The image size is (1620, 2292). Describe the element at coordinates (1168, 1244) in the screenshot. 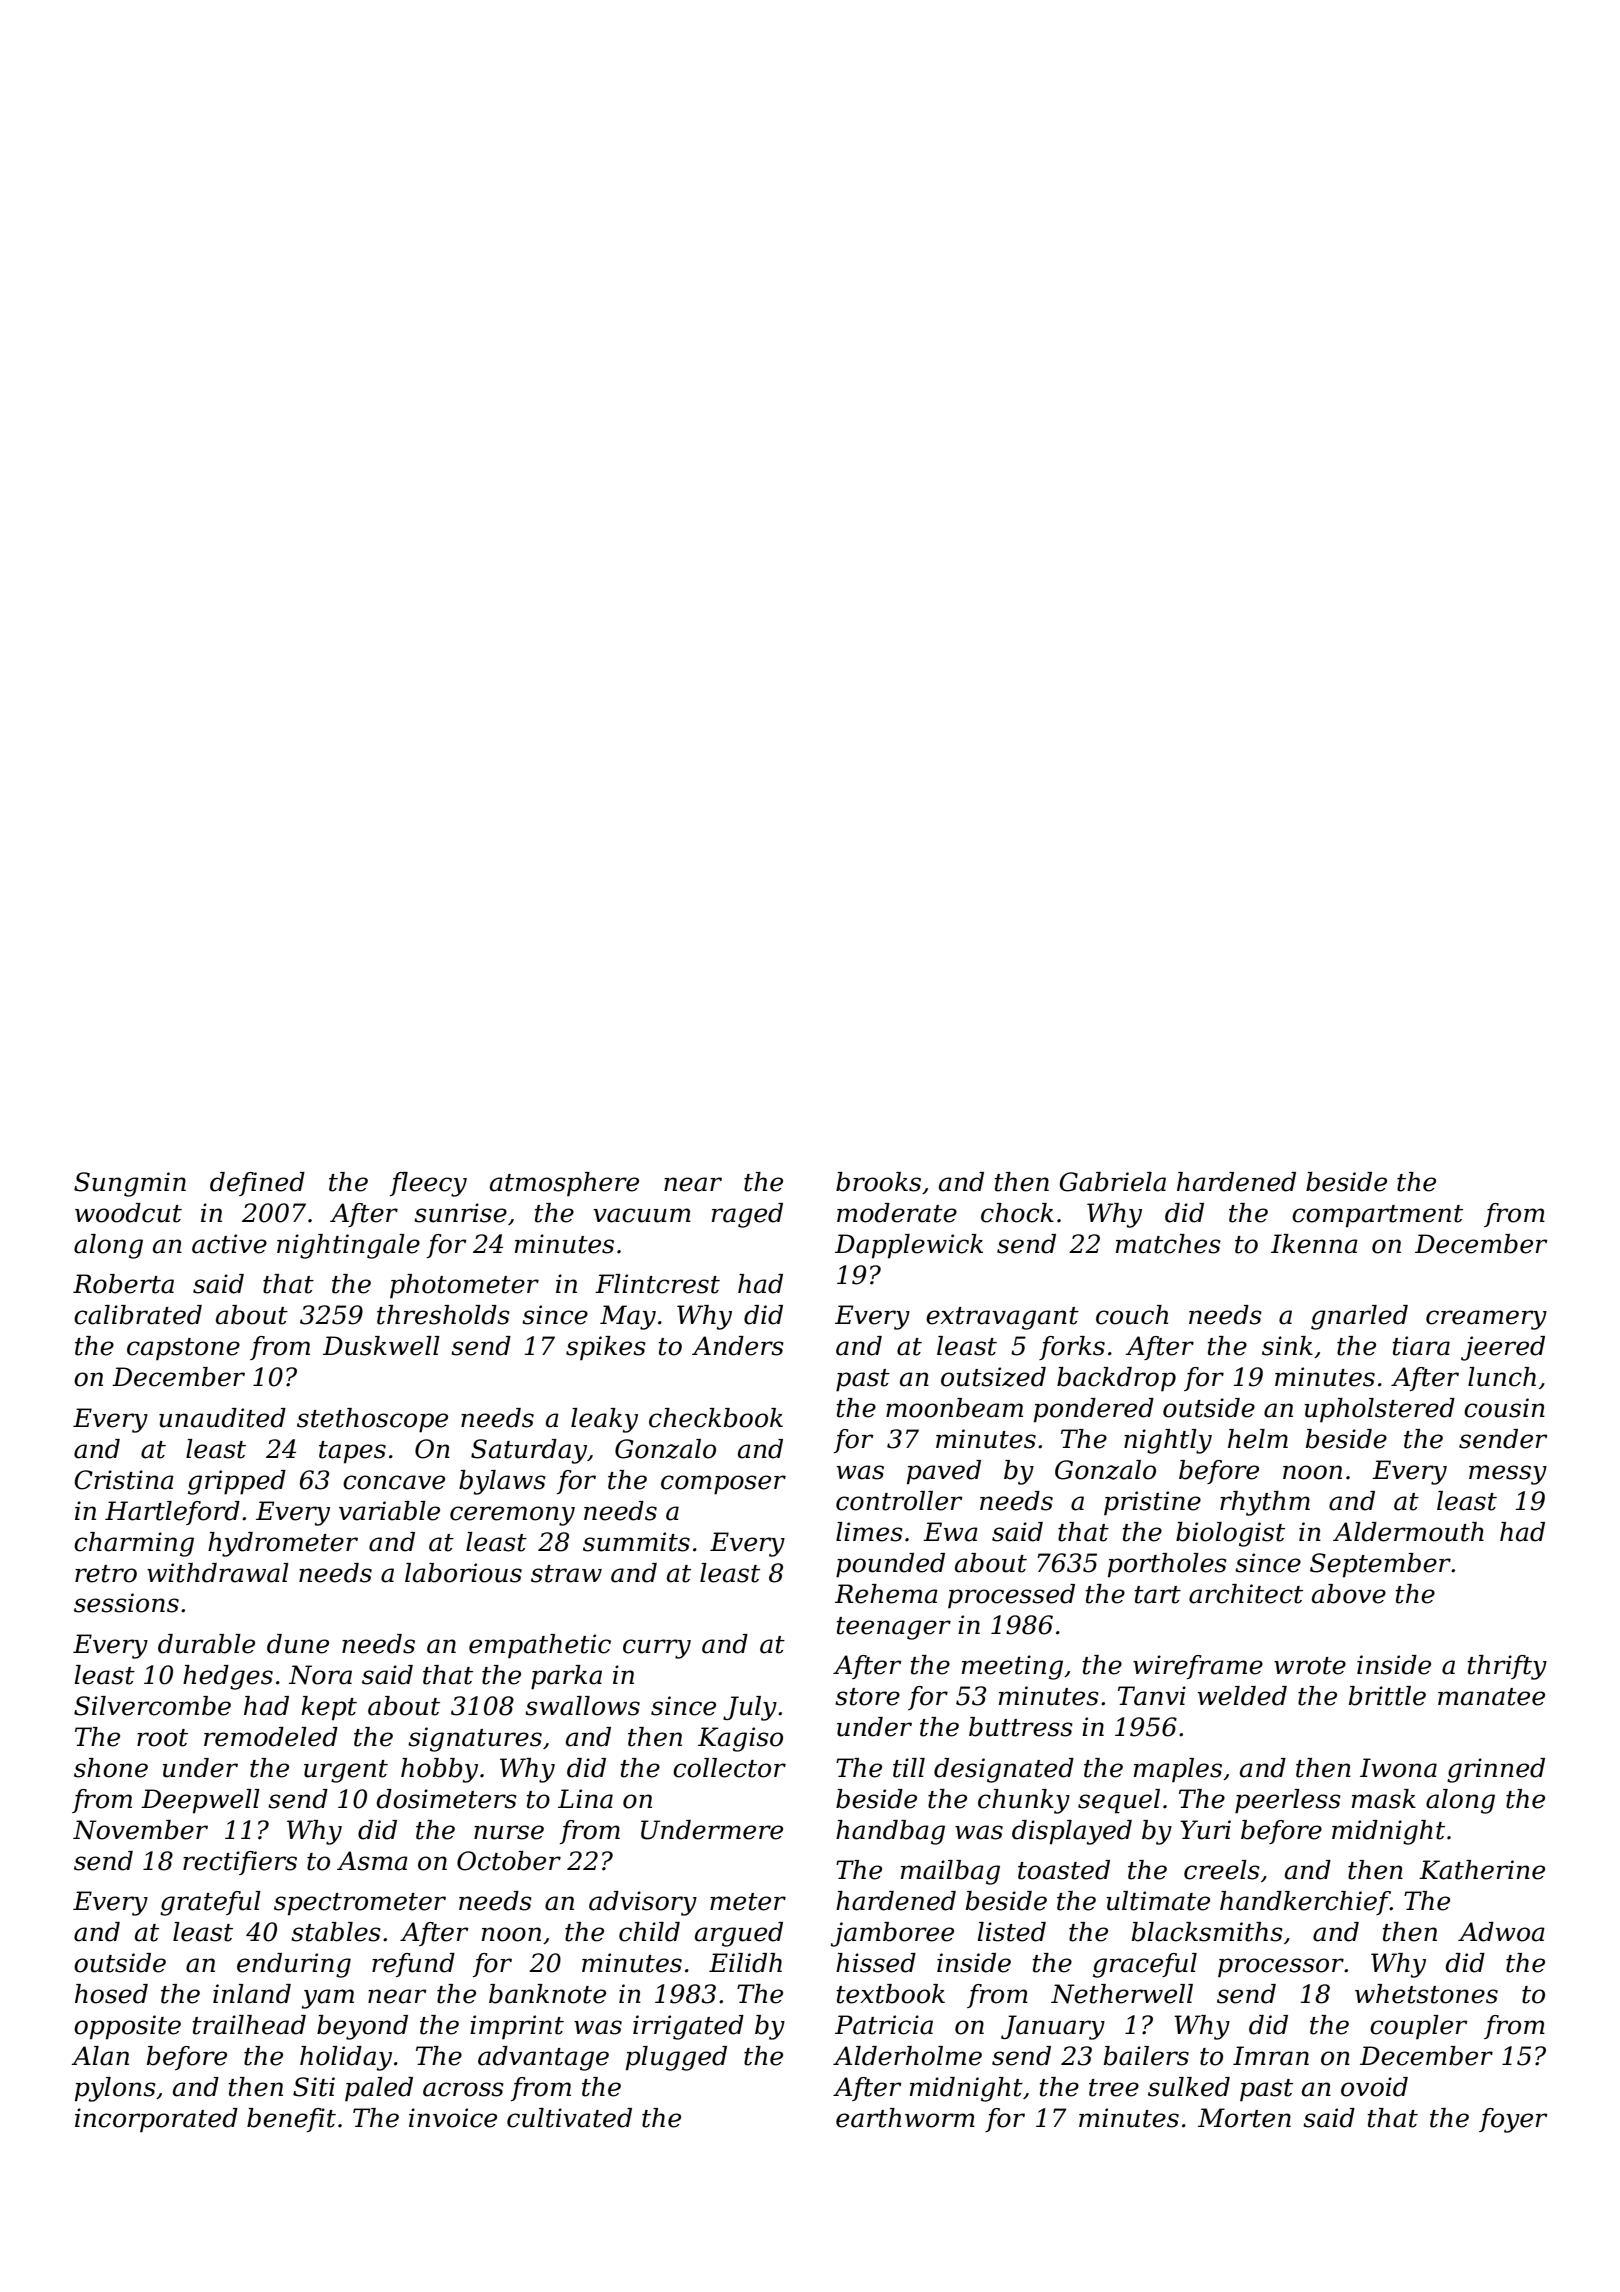

I see `matches` at that location.
